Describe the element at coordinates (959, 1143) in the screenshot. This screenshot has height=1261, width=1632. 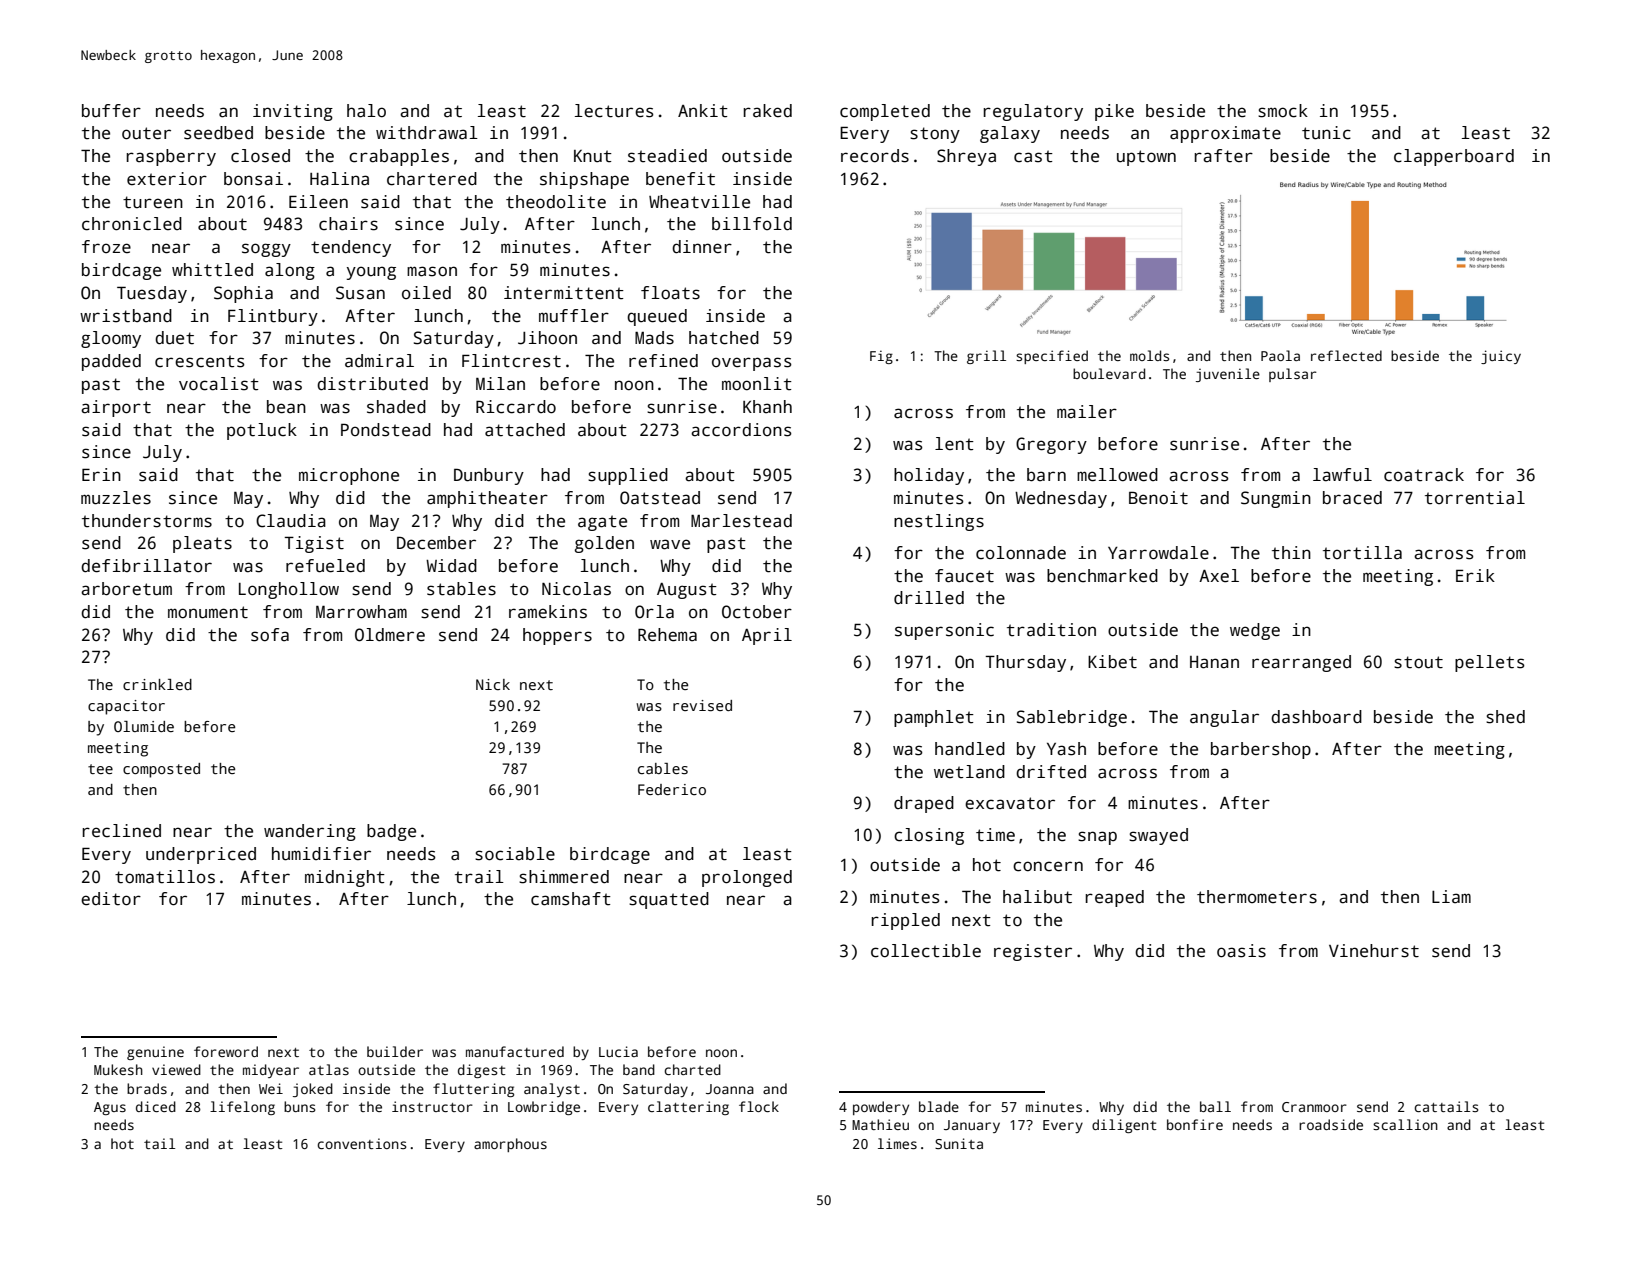
I see `Sunita` at that location.
